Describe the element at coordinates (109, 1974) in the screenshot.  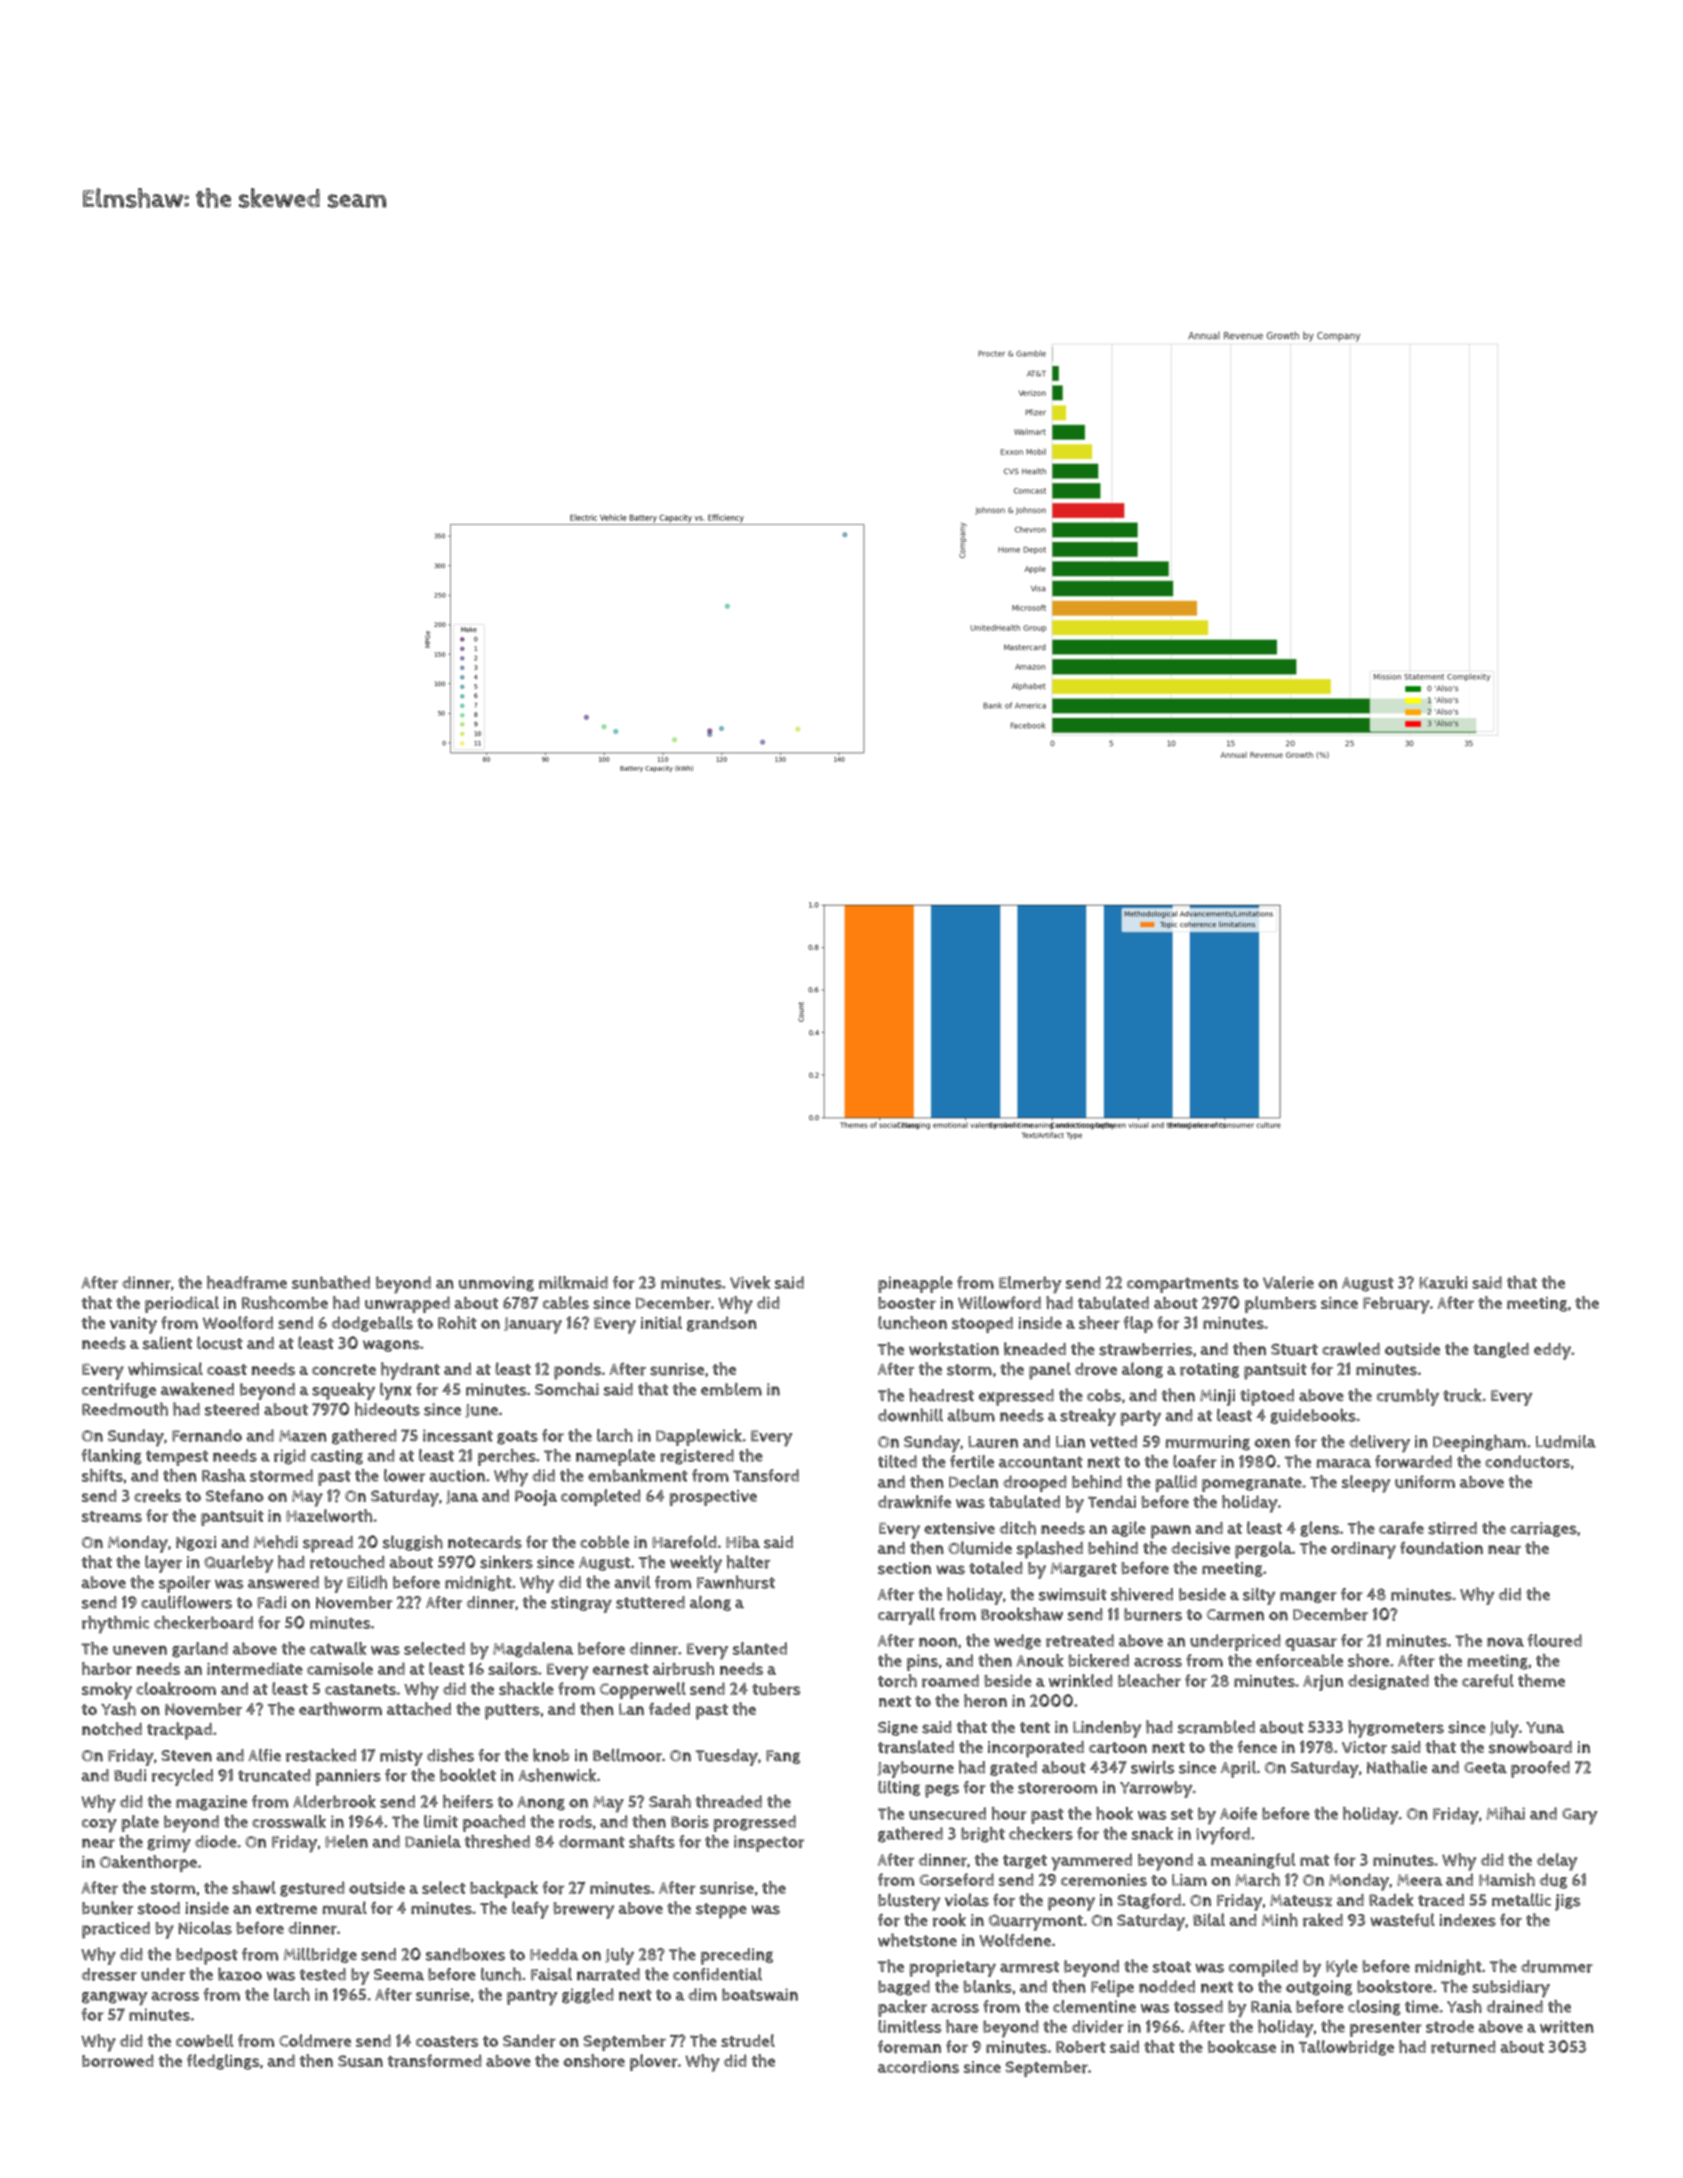
I see `dresser` at that location.
